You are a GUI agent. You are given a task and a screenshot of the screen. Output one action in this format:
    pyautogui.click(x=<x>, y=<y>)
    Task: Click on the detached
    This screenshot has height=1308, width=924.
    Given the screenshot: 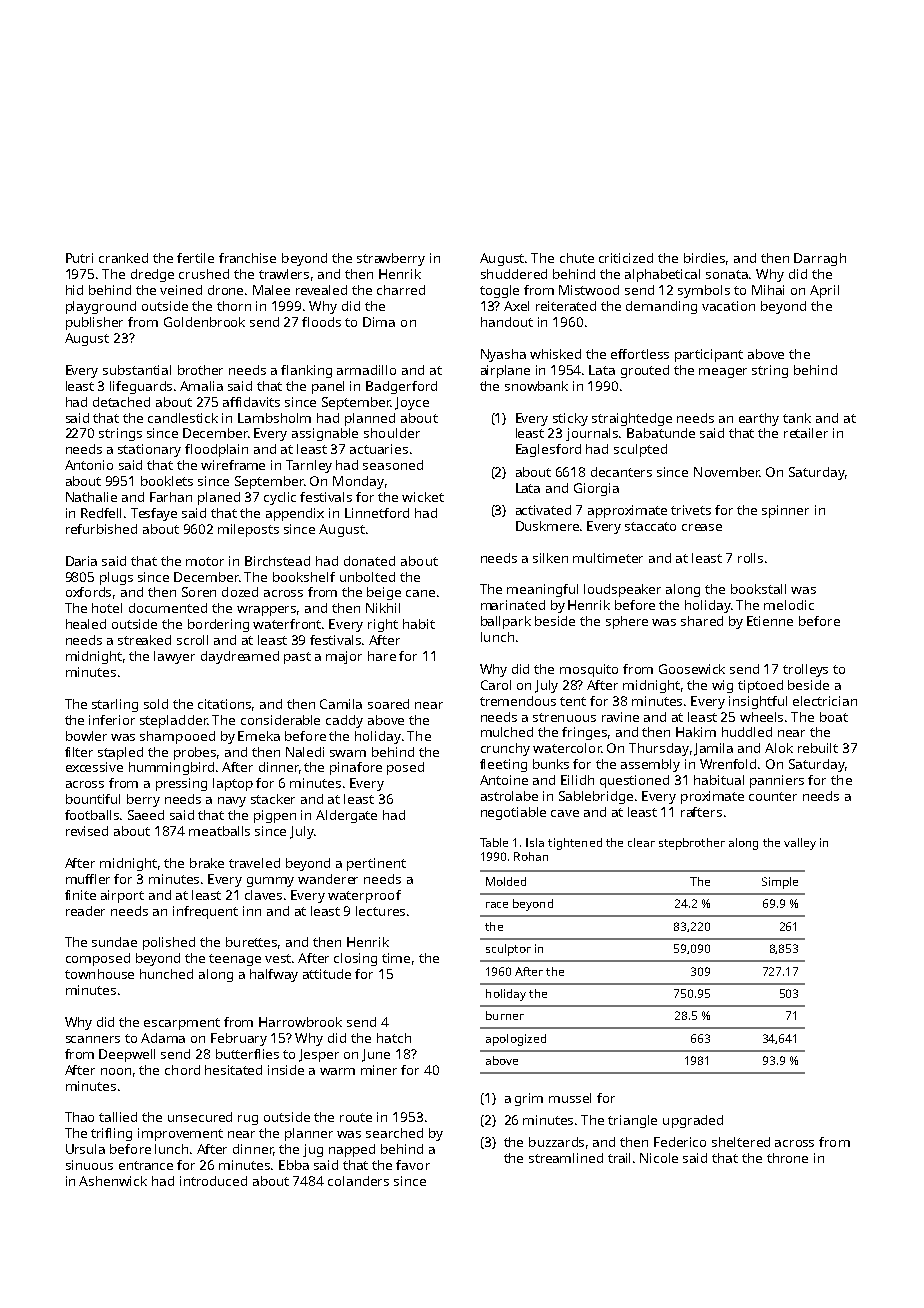 What is the action you would take?
    pyautogui.click(x=121, y=402)
